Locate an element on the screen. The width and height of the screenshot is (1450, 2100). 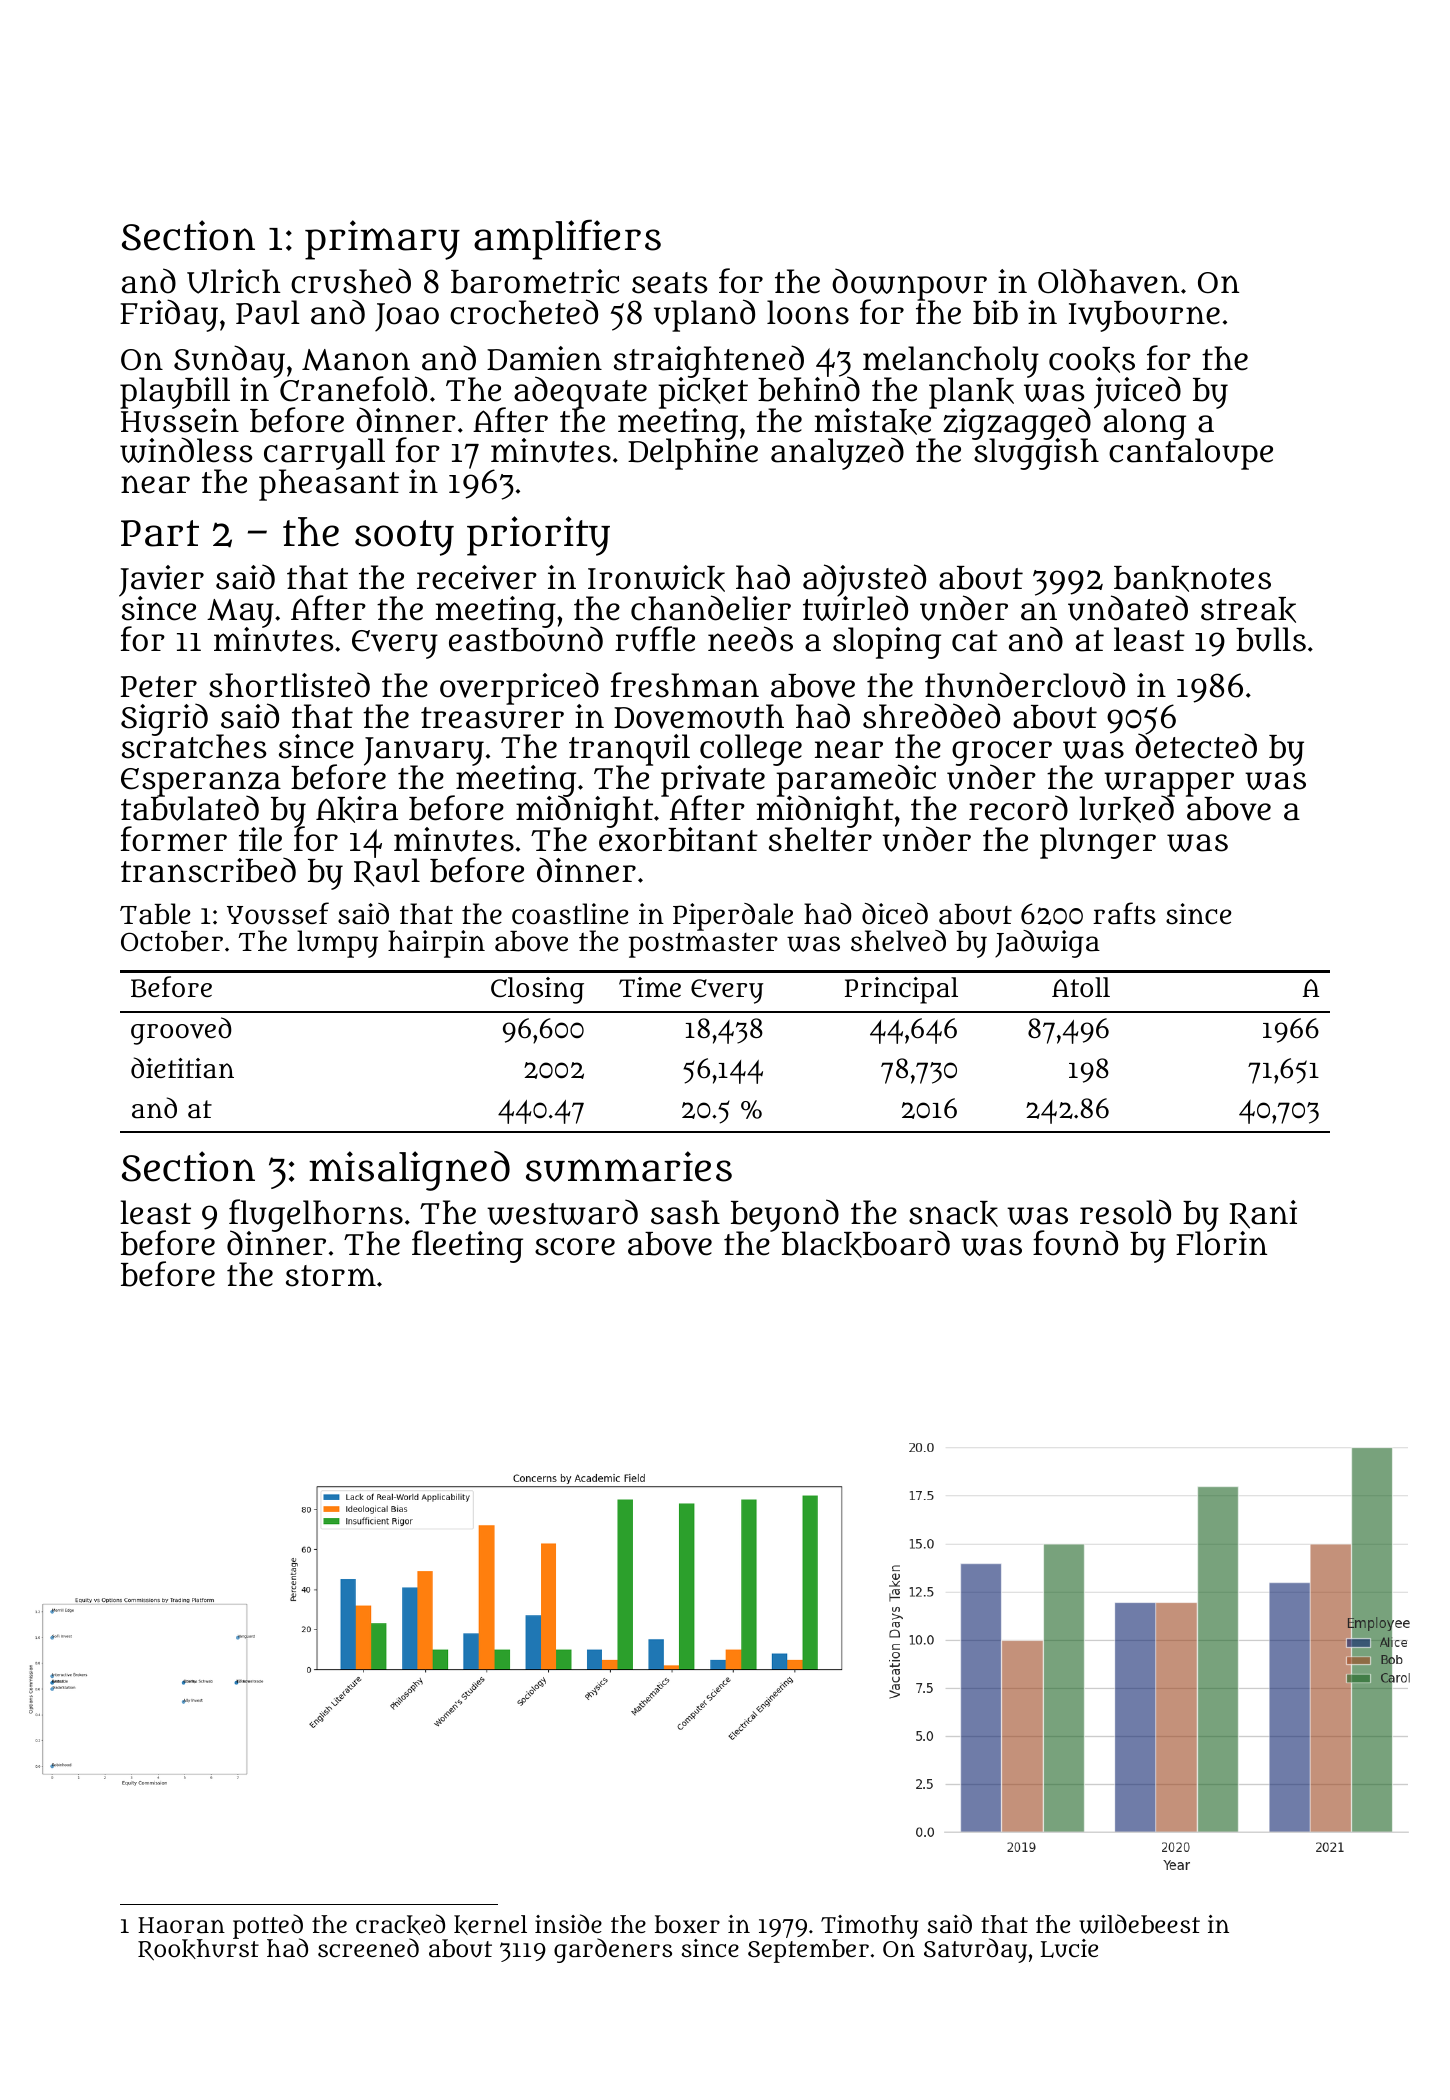
screened is located at coordinates (368, 1947).
